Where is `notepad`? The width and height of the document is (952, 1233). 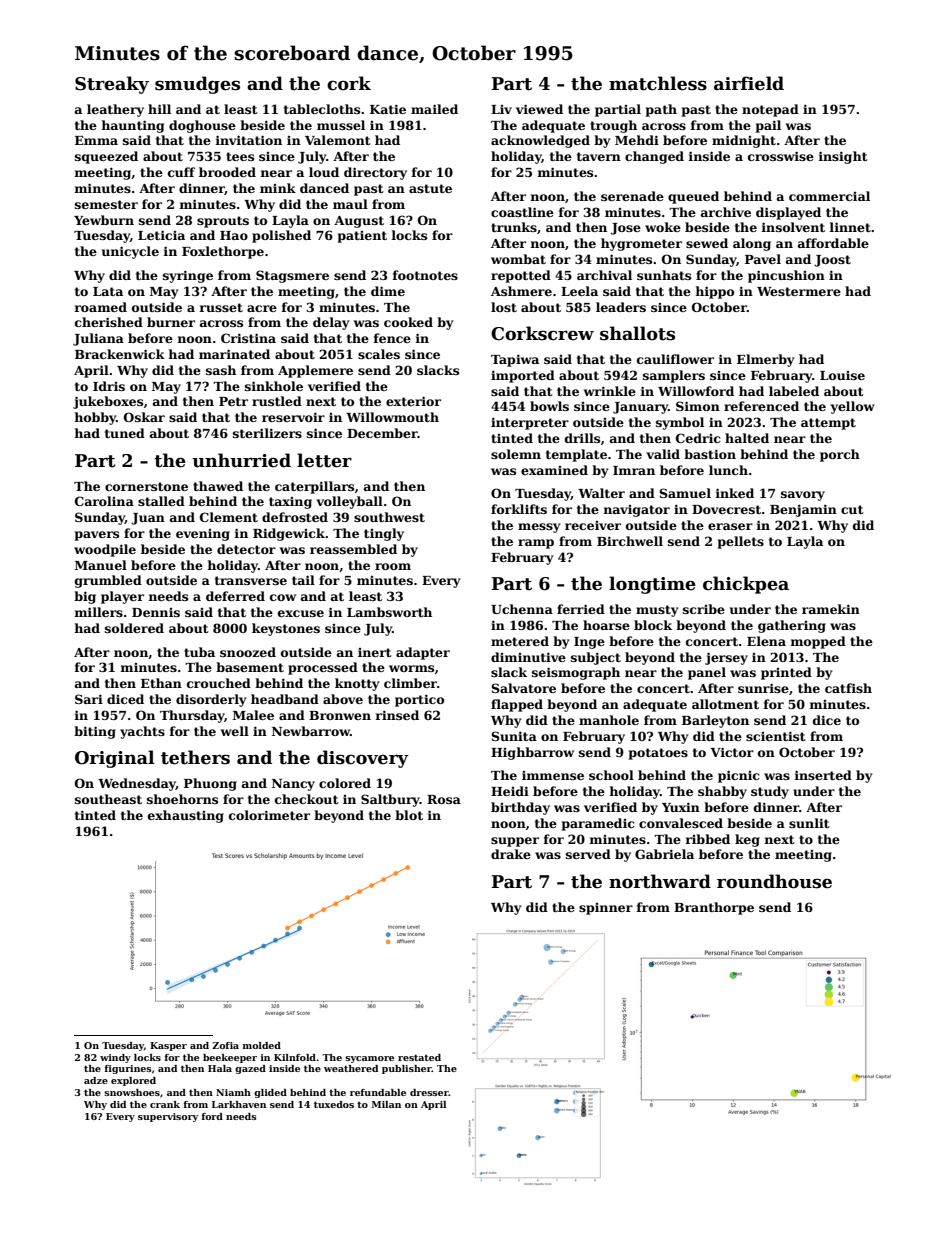
notepad is located at coordinates (770, 110).
